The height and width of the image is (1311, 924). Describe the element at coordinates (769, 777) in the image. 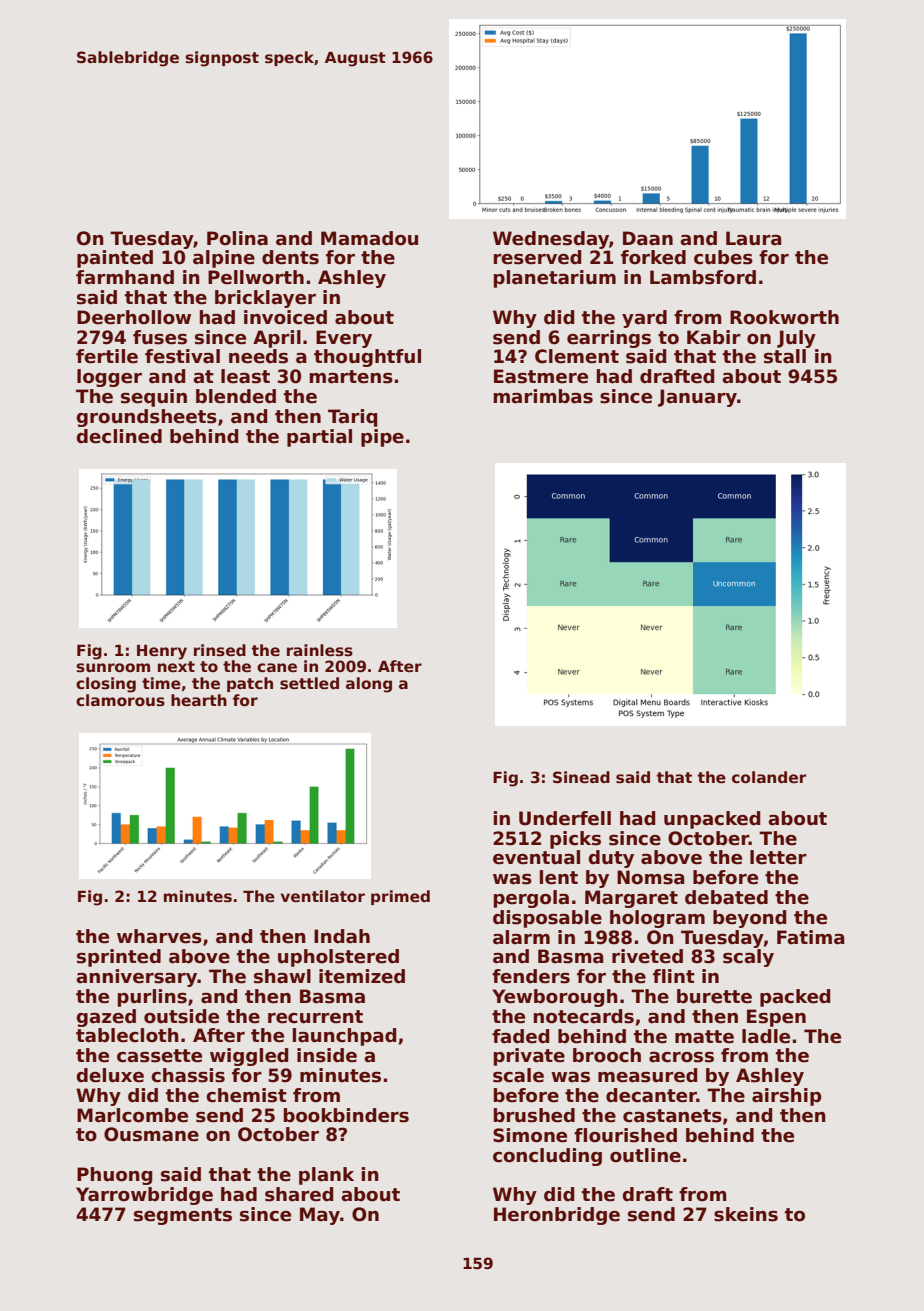

I see `colander` at that location.
